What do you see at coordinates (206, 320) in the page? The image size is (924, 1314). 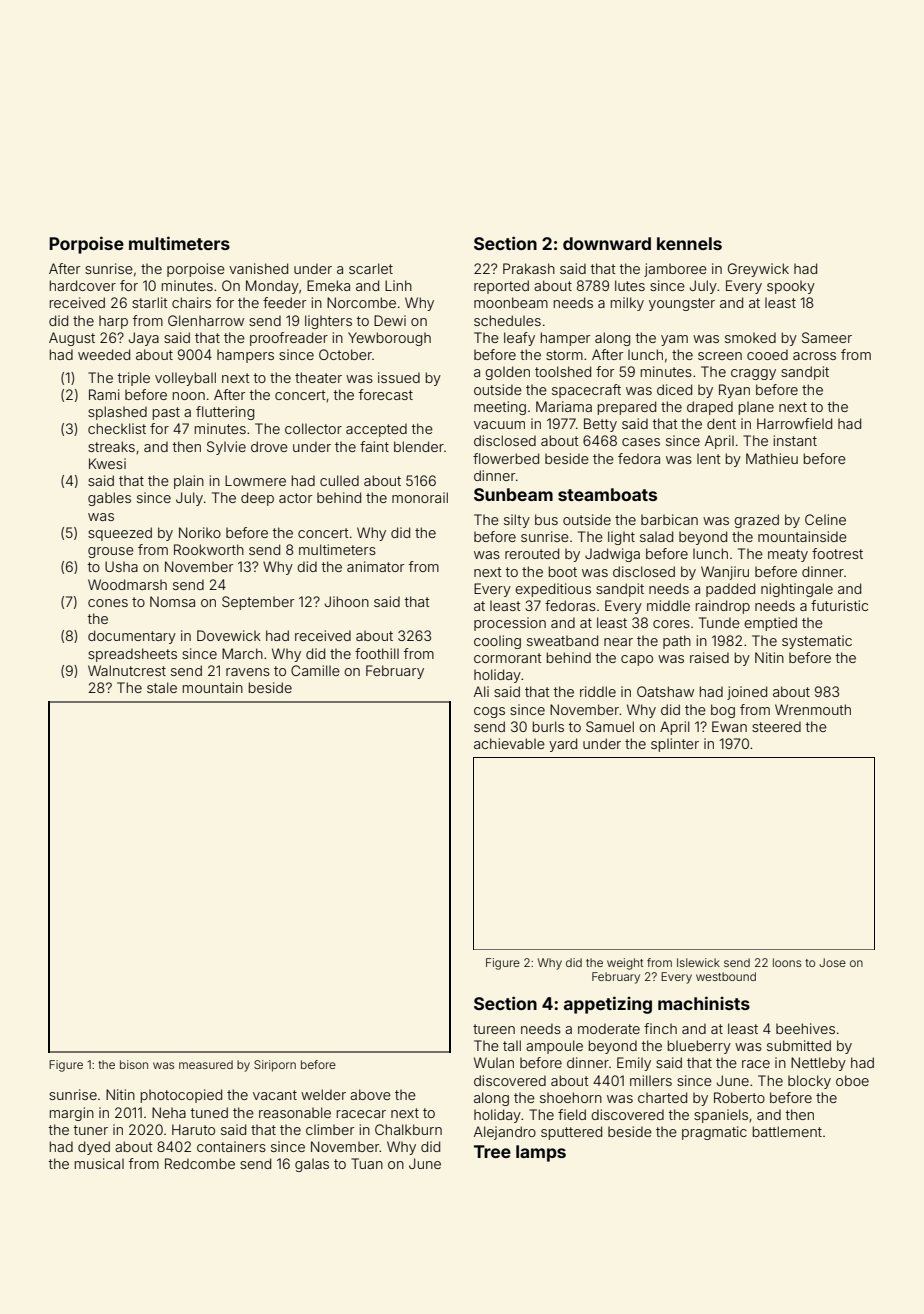 I see `Glenharrow` at bounding box center [206, 320].
